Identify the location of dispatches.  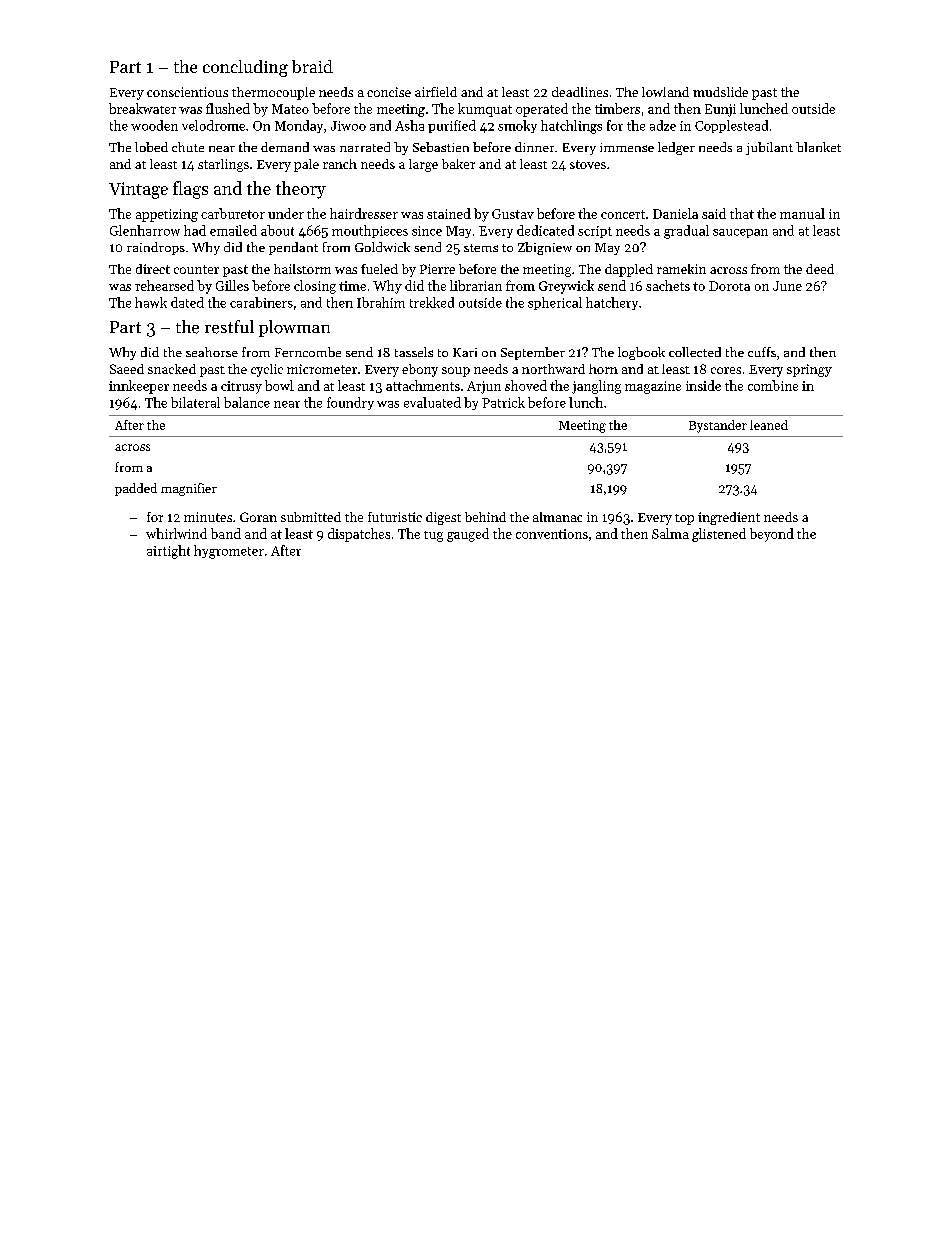
(359, 535).
